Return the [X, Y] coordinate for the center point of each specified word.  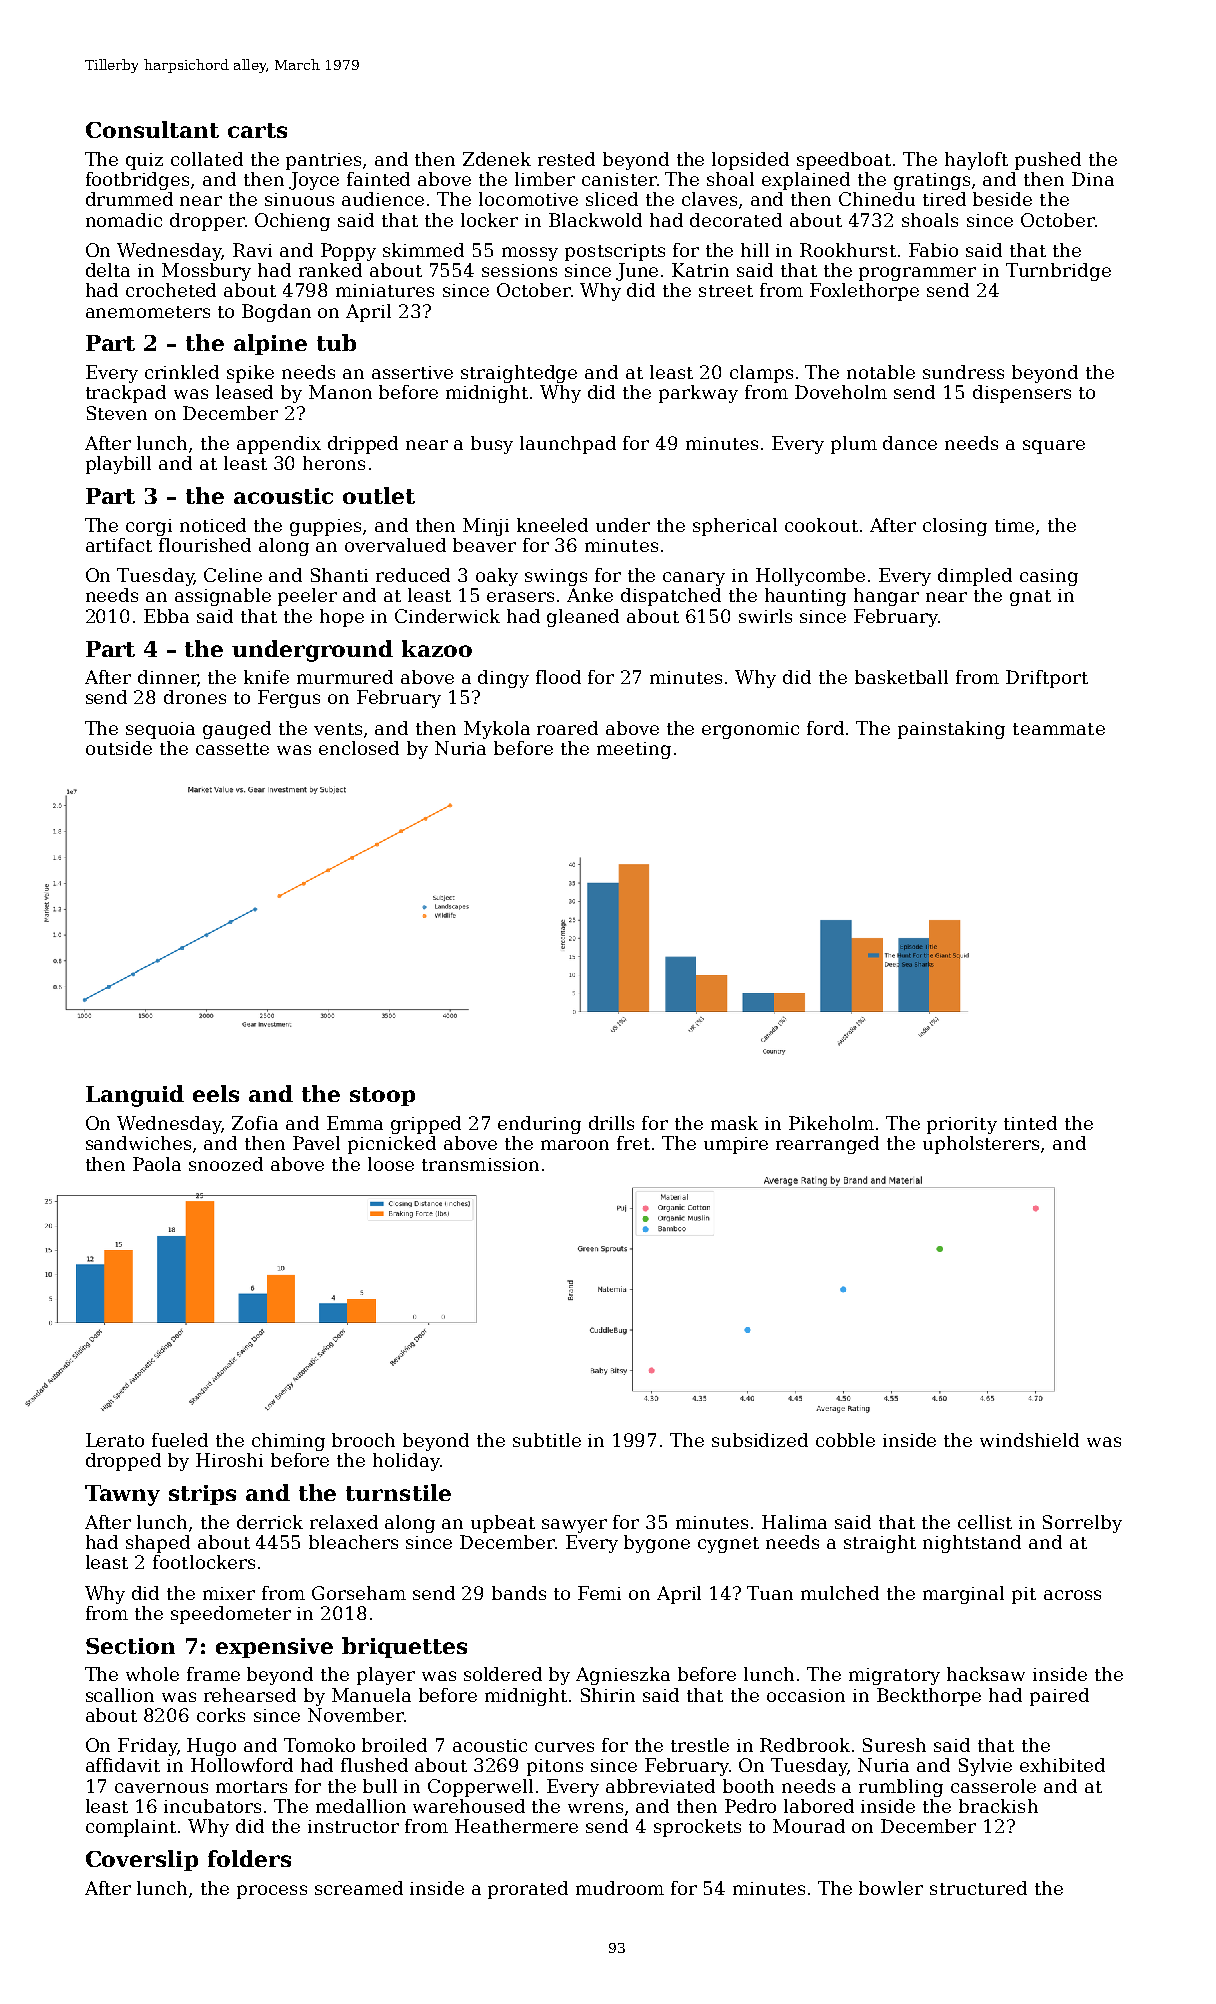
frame [213, 1674]
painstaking [951, 730]
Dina [1093, 179]
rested [566, 159]
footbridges [137, 181]
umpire [736, 1145]
